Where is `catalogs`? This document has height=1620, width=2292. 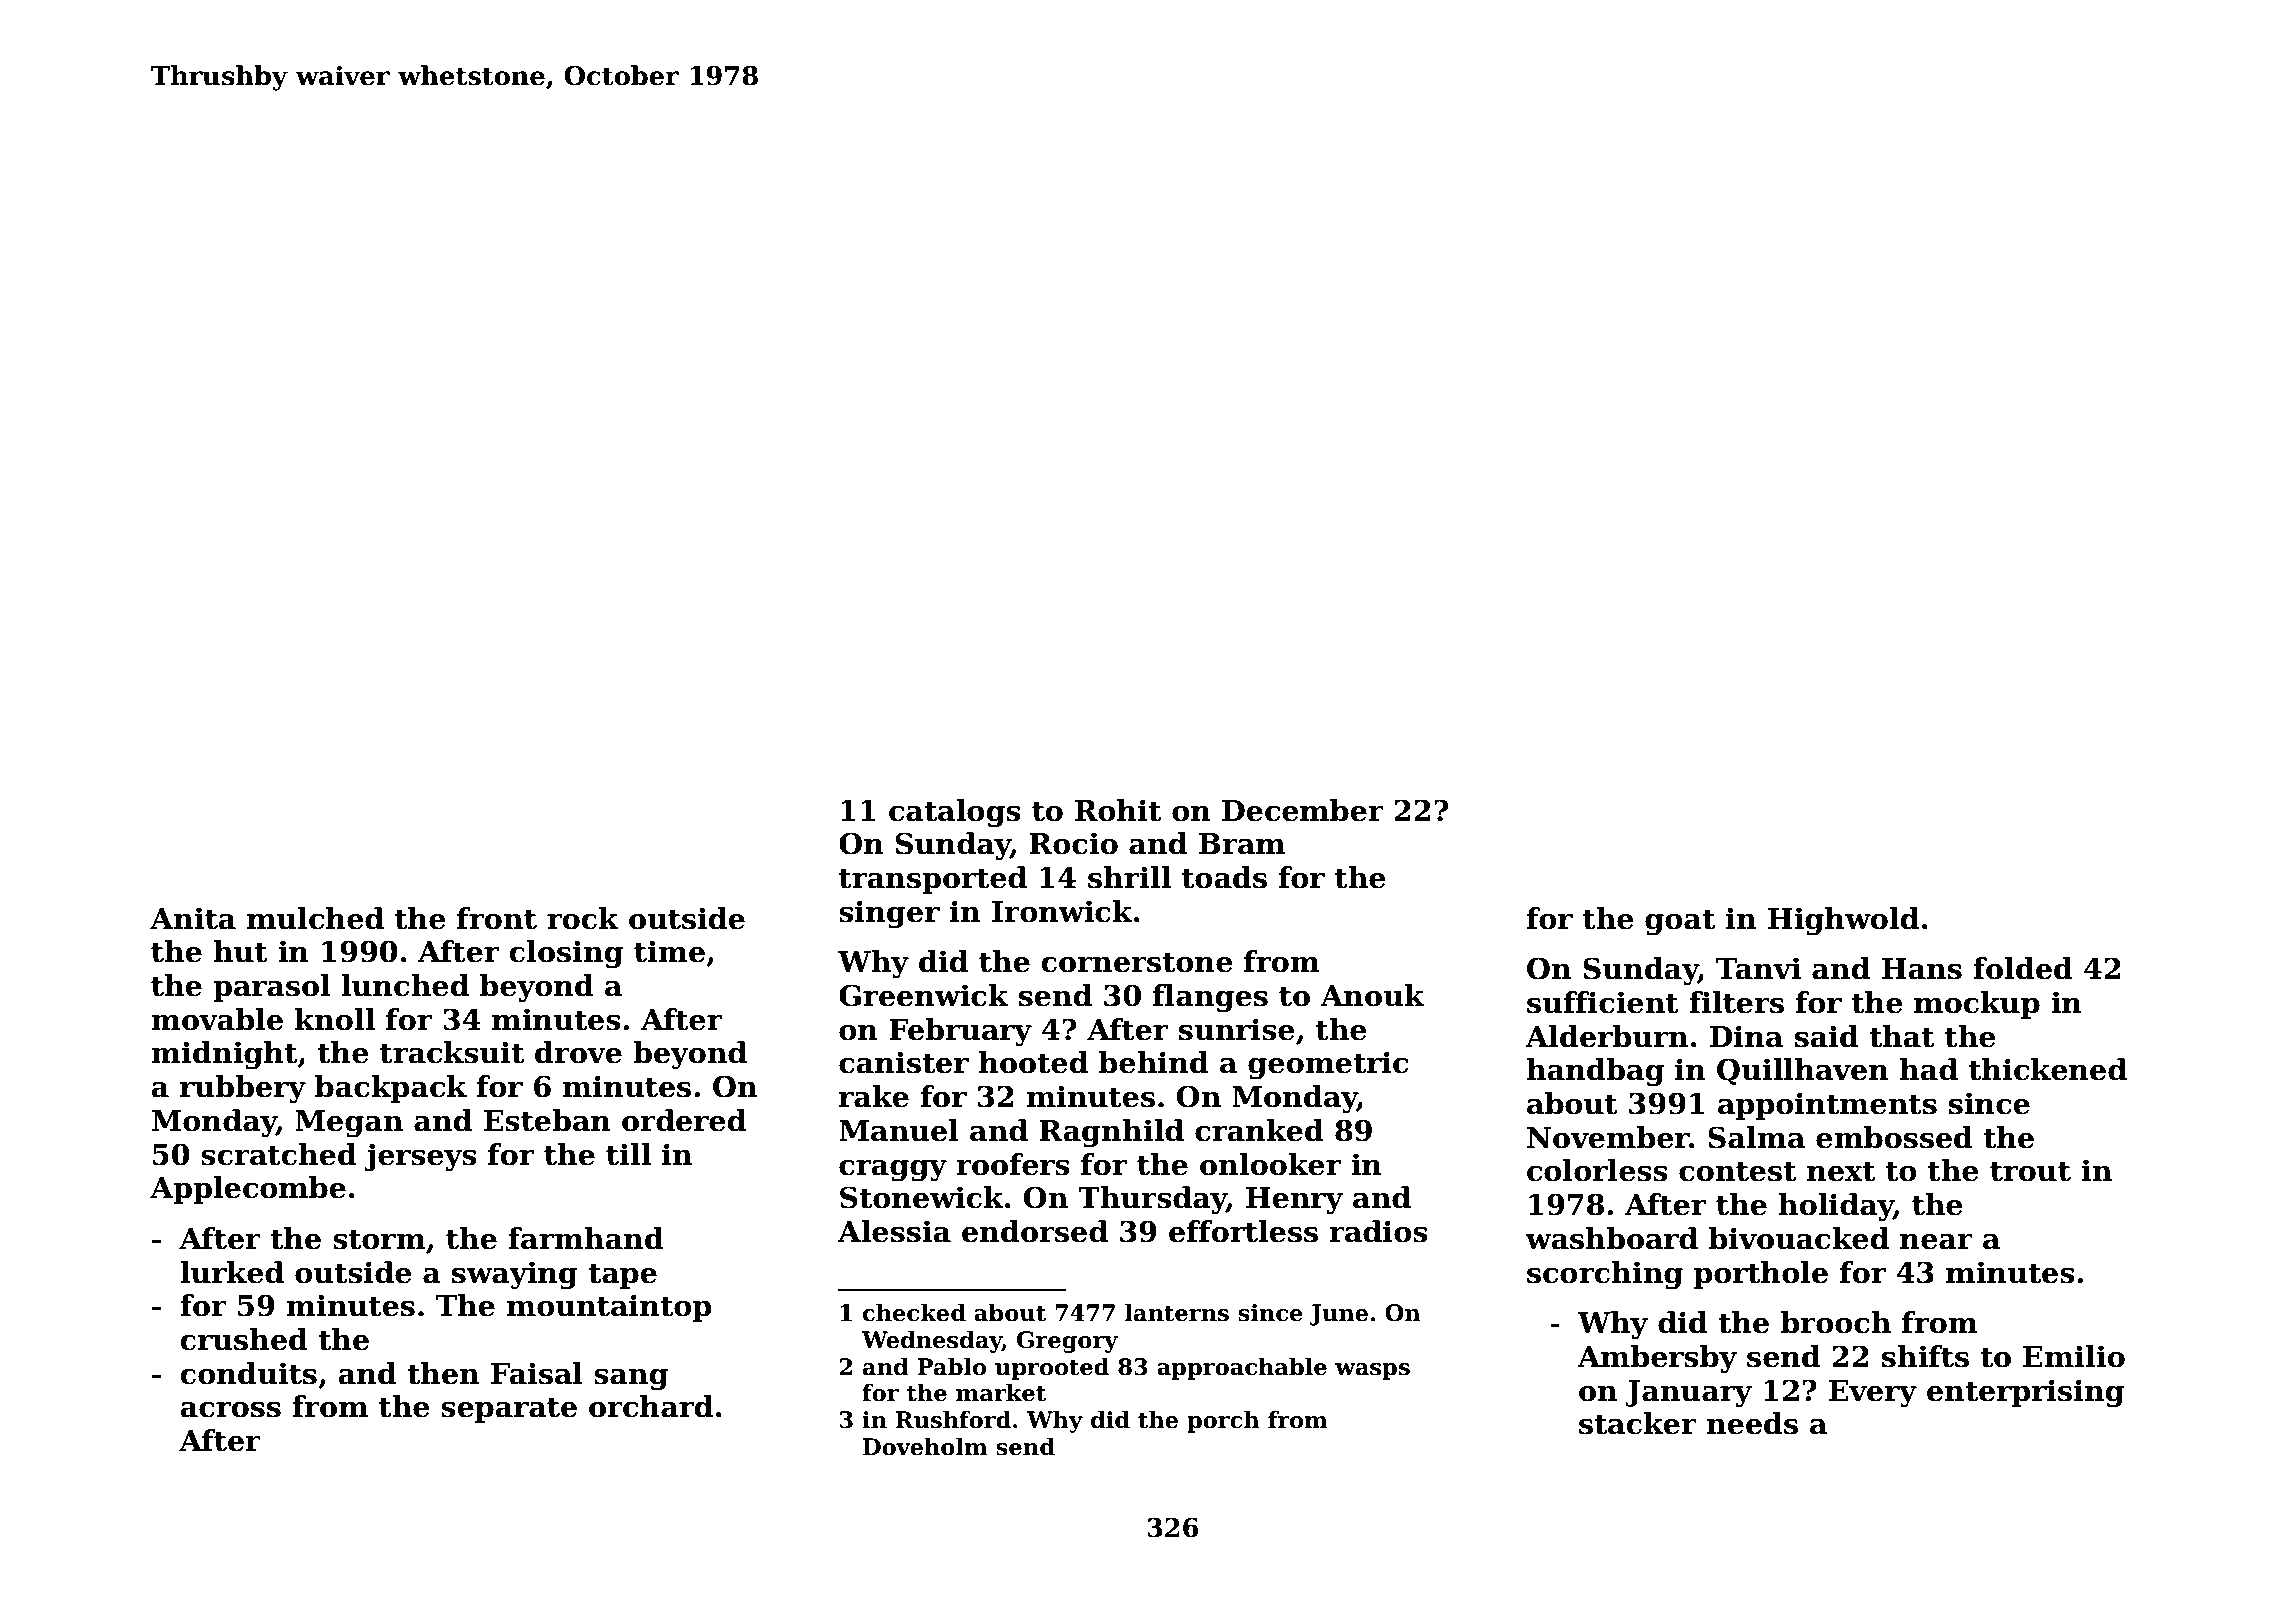
catalogs is located at coordinates (955, 813).
